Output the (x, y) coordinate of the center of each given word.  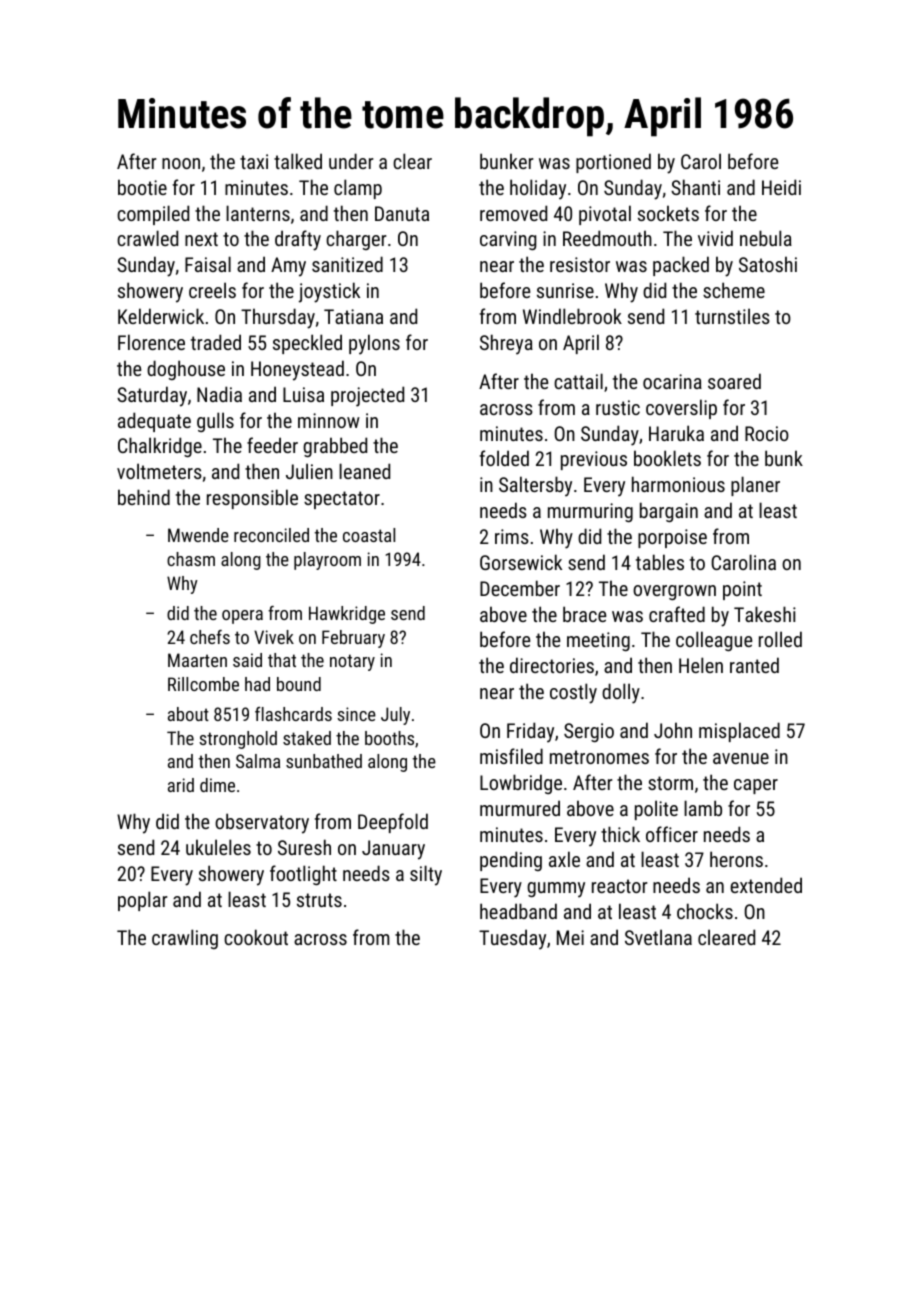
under (351, 161)
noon (181, 163)
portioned (613, 163)
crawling (185, 939)
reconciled (271, 535)
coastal (369, 535)
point (742, 590)
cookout (256, 937)
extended (766, 885)
